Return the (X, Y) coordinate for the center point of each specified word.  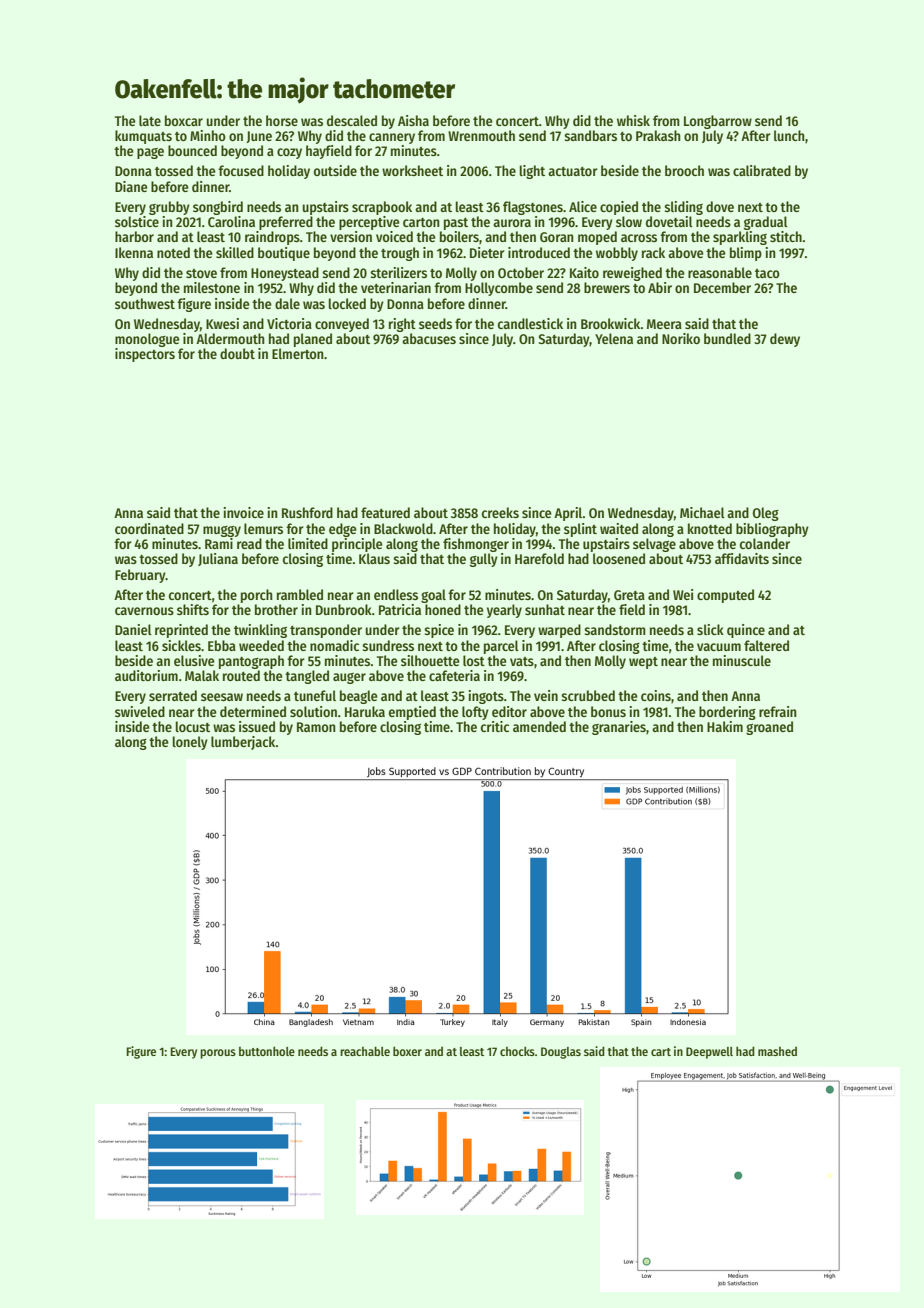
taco (767, 273)
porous (218, 1054)
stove (201, 273)
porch (257, 596)
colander (765, 543)
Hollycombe (499, 289)
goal (433, 596)
